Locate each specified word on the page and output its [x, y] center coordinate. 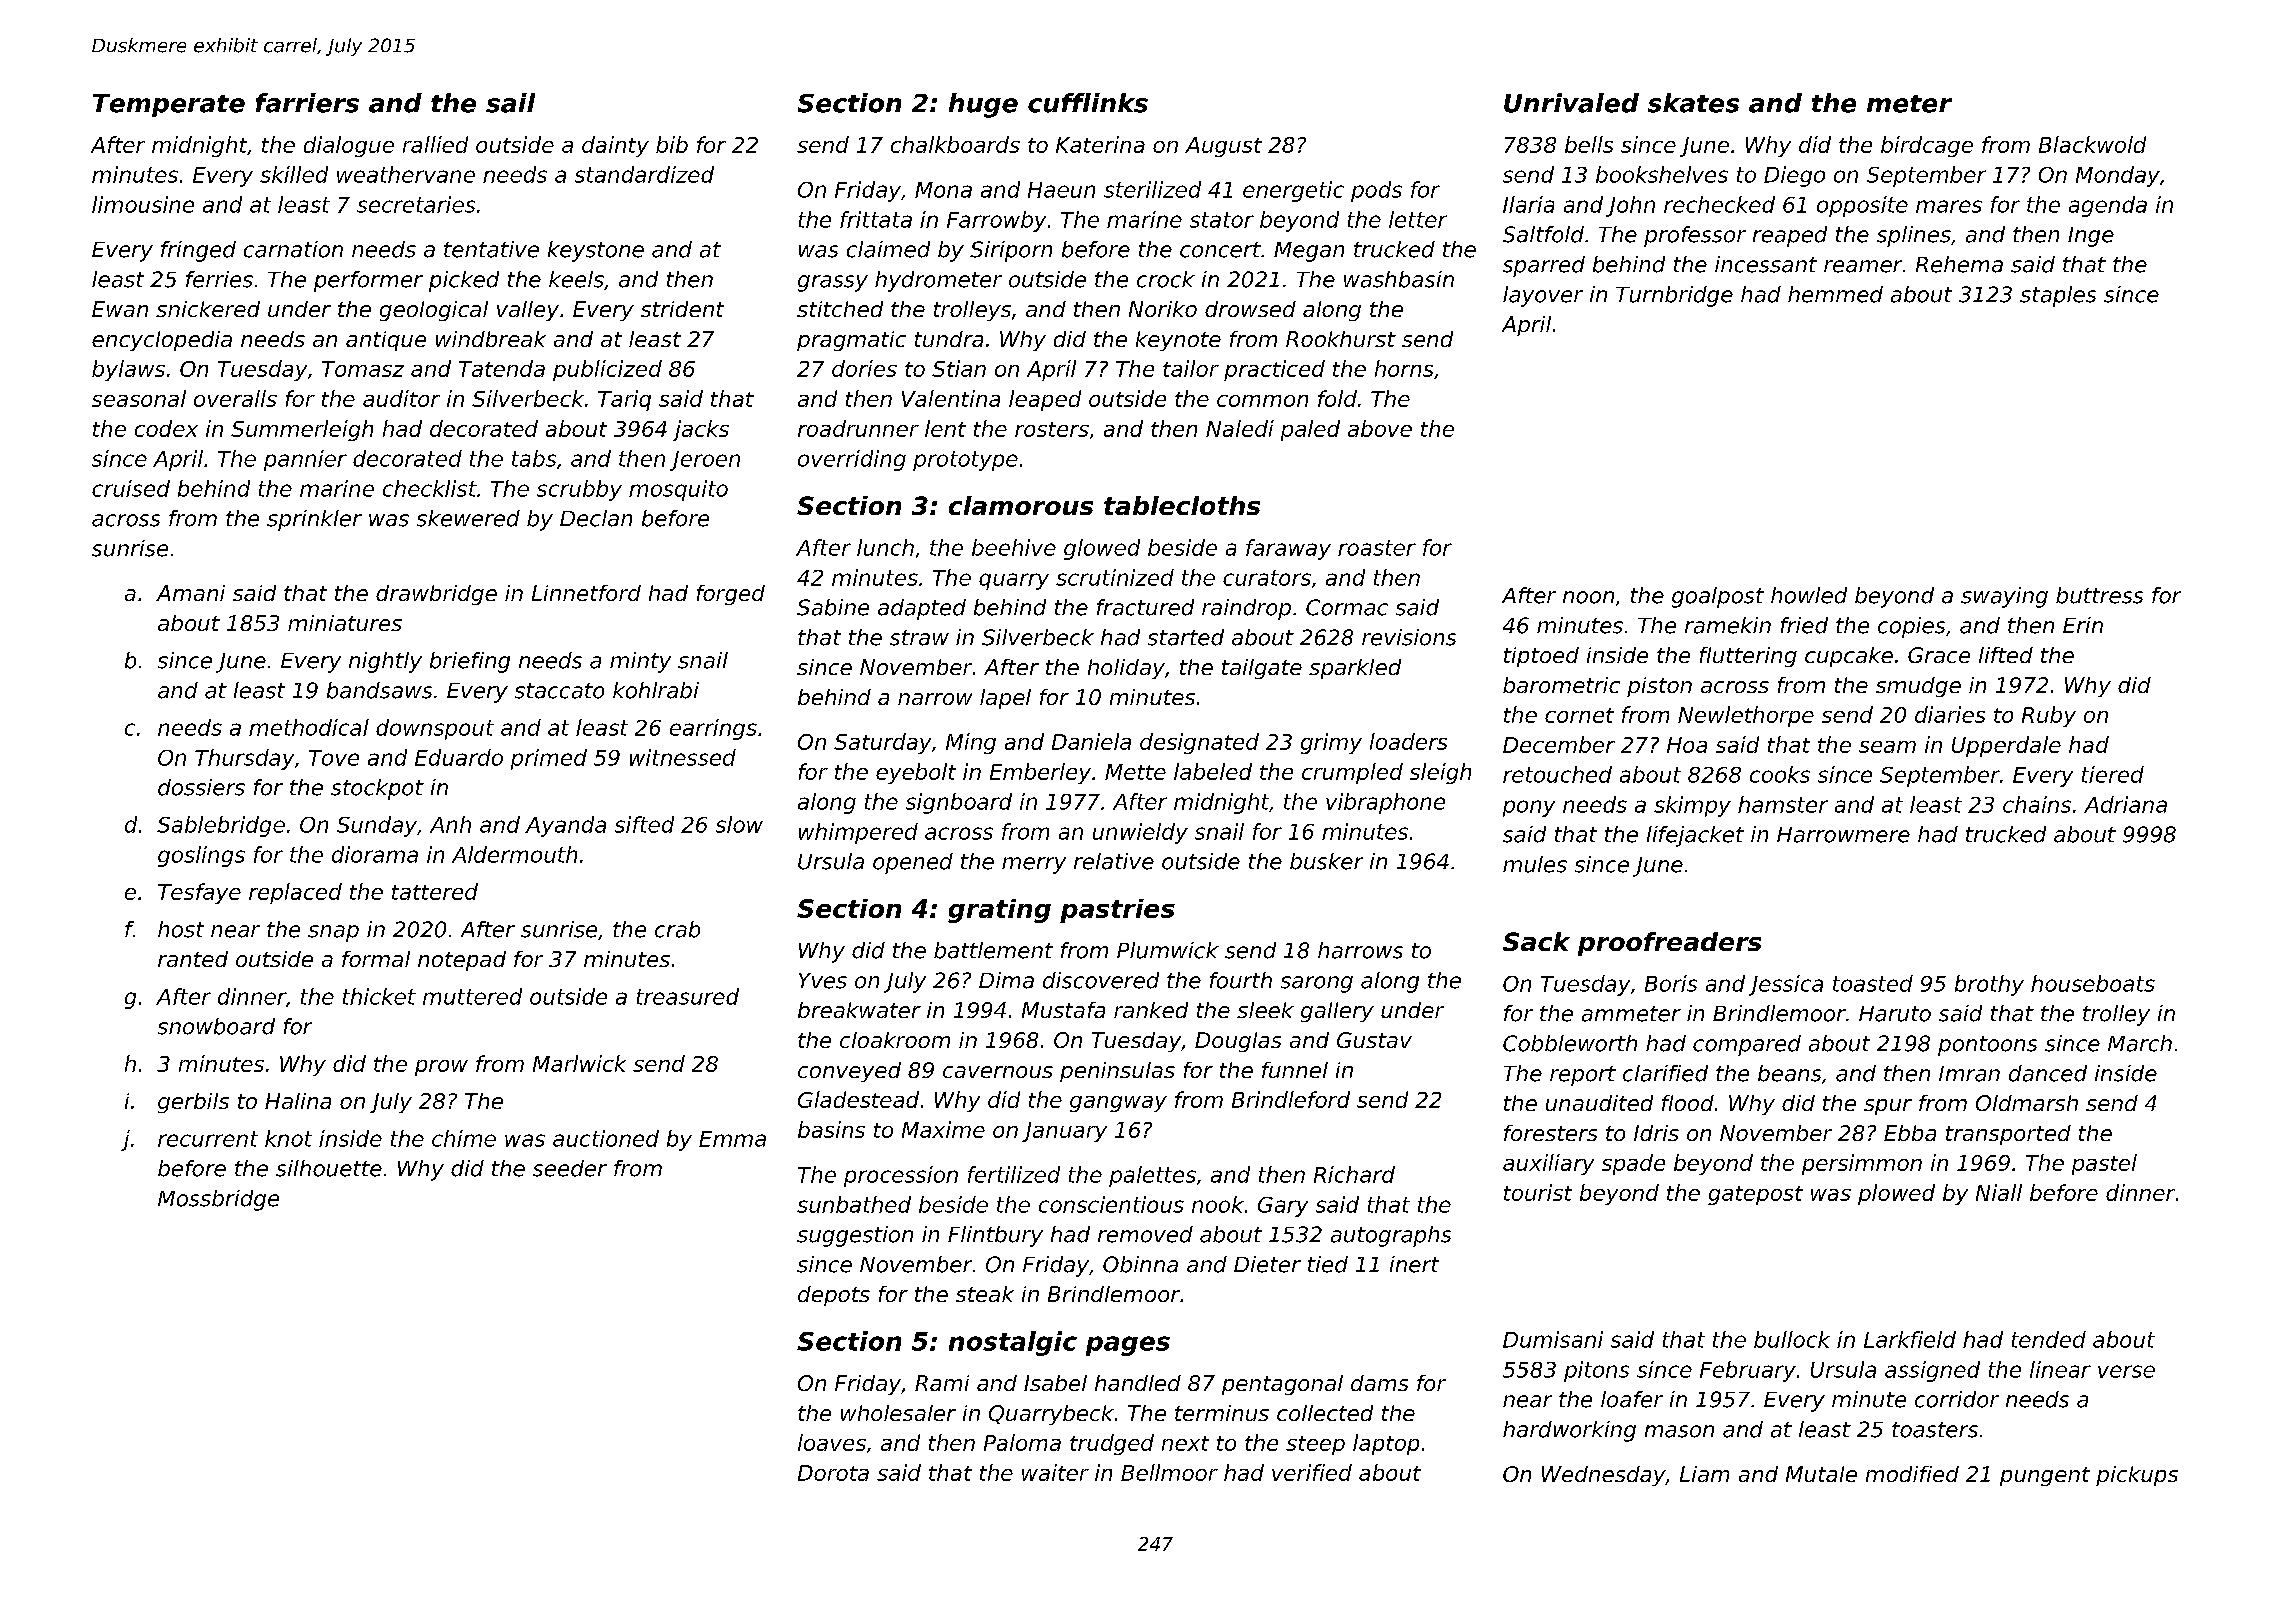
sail [510, 103]
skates [1693, 103]
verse [2126, 1371]
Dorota [833, 1473]
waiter [1055, 1472]
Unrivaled [1571, 103]
